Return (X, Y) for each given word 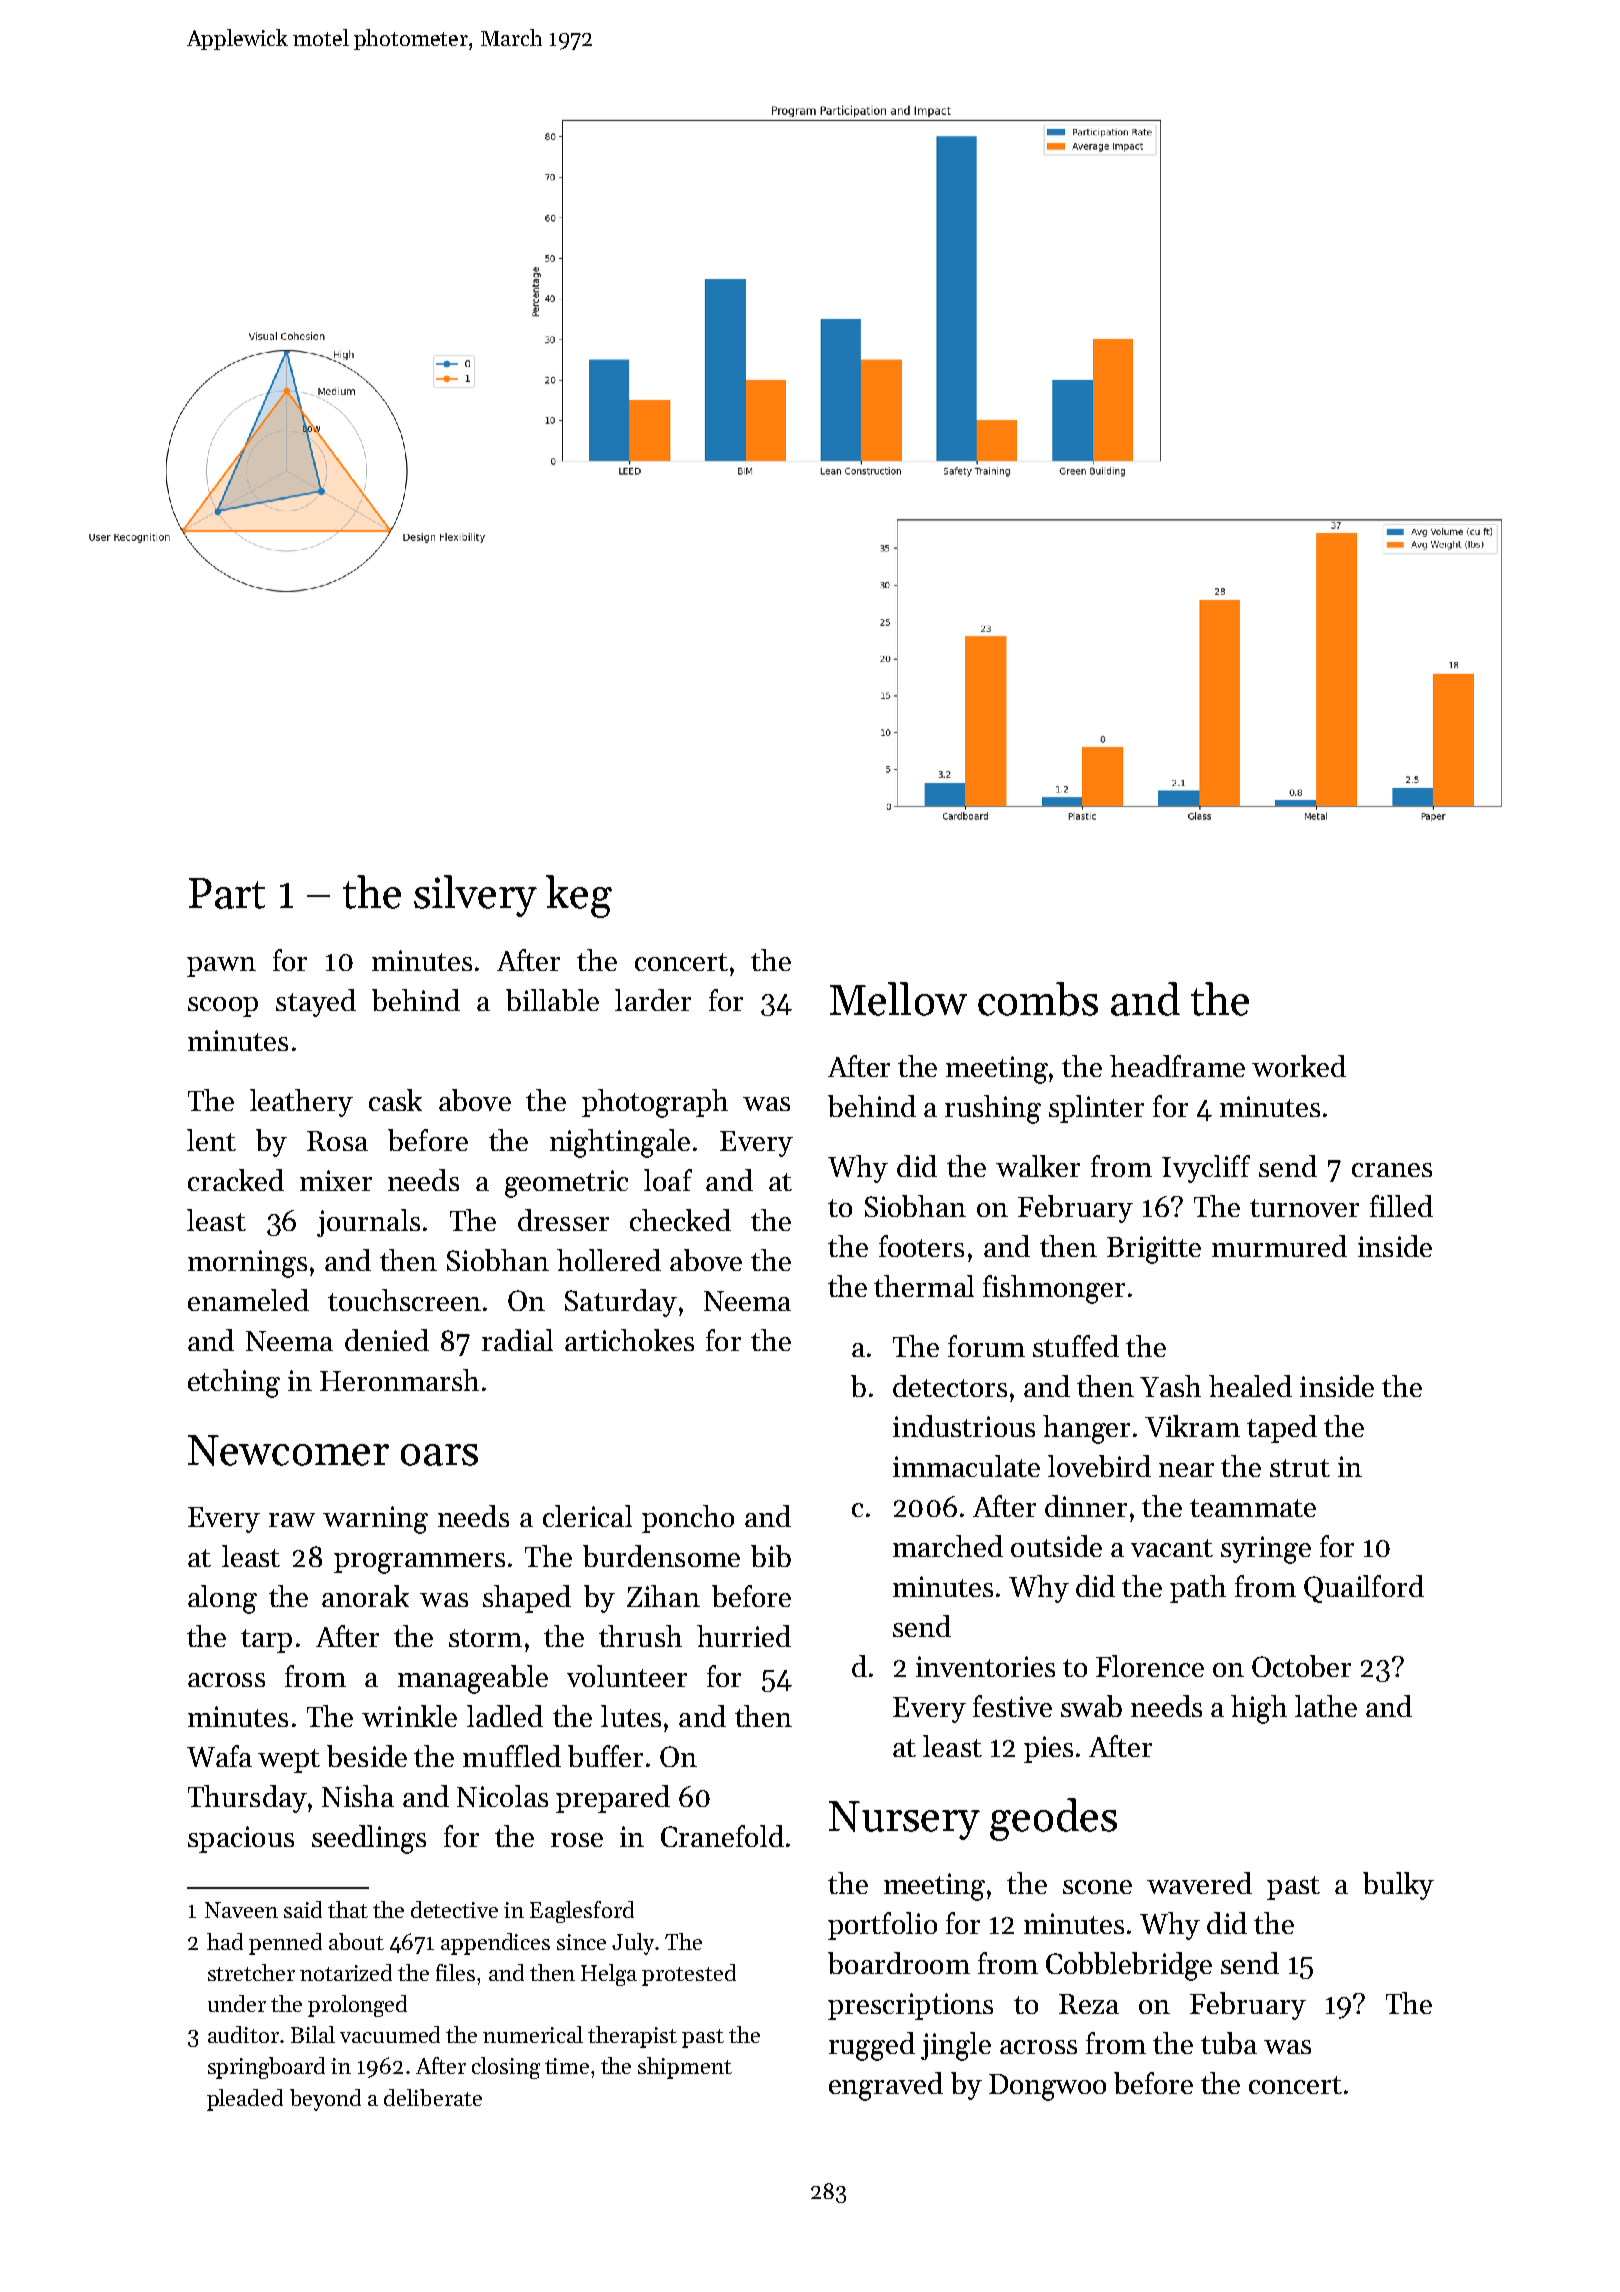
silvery (475, 896)
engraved (886, 2086)
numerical (533, 2034)
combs (1038, 999)
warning (375, 1520)
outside (1056, 1546)
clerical (587, 1516)
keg (579, 896)
